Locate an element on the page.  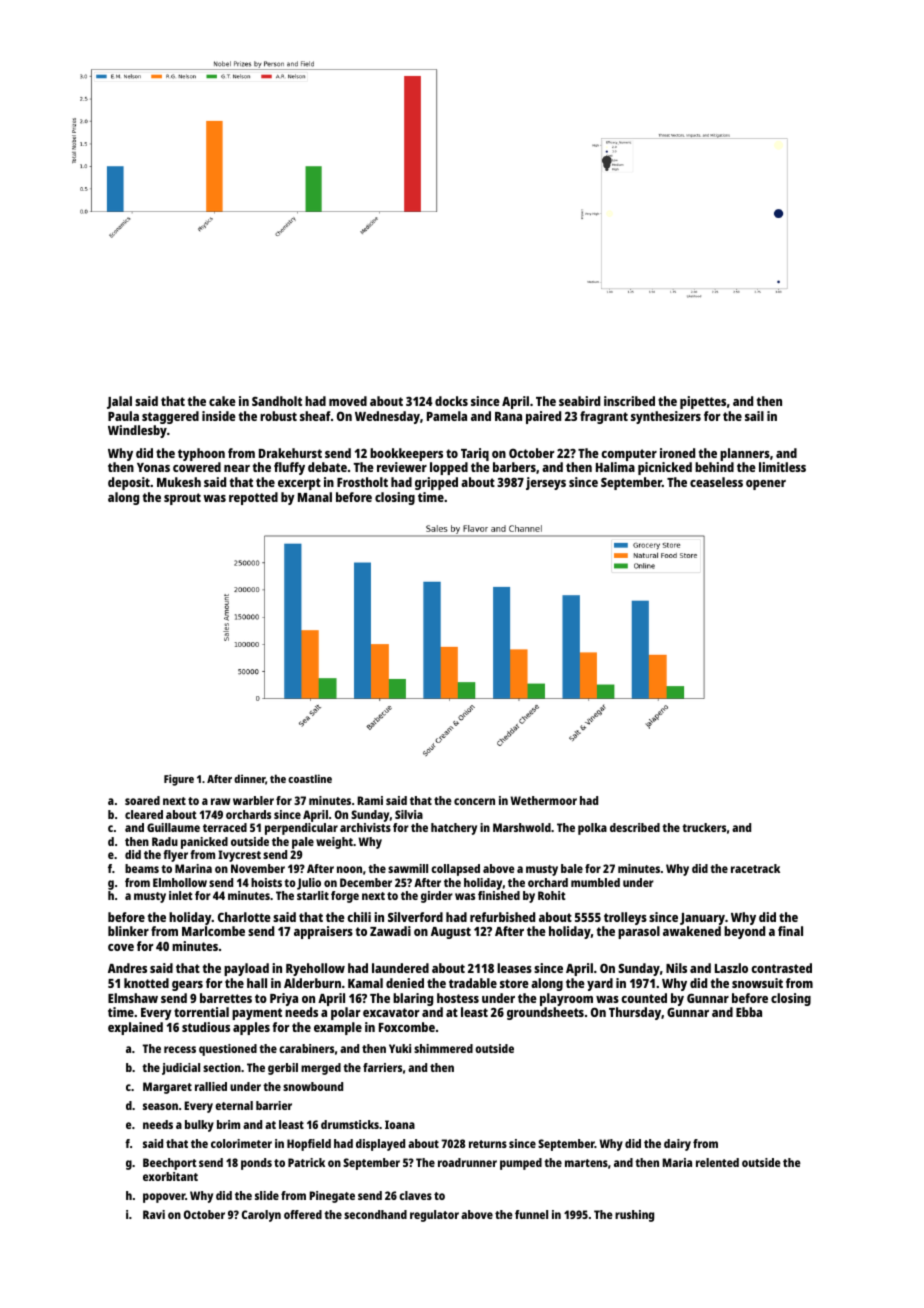
parasol is located at coordinates (639, 932).
